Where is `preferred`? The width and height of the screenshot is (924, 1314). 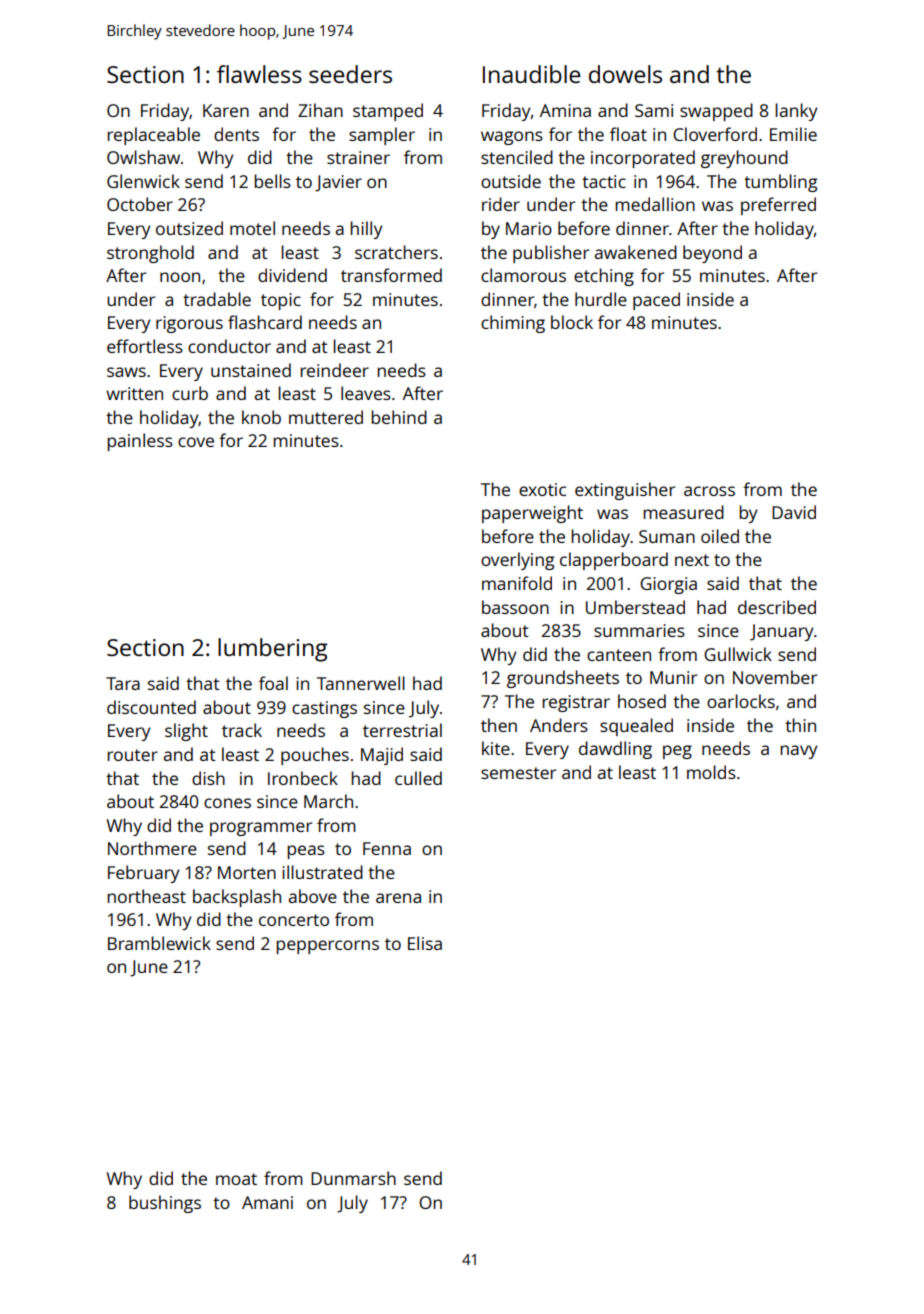 preferred is located at coordinates (778, 206).
